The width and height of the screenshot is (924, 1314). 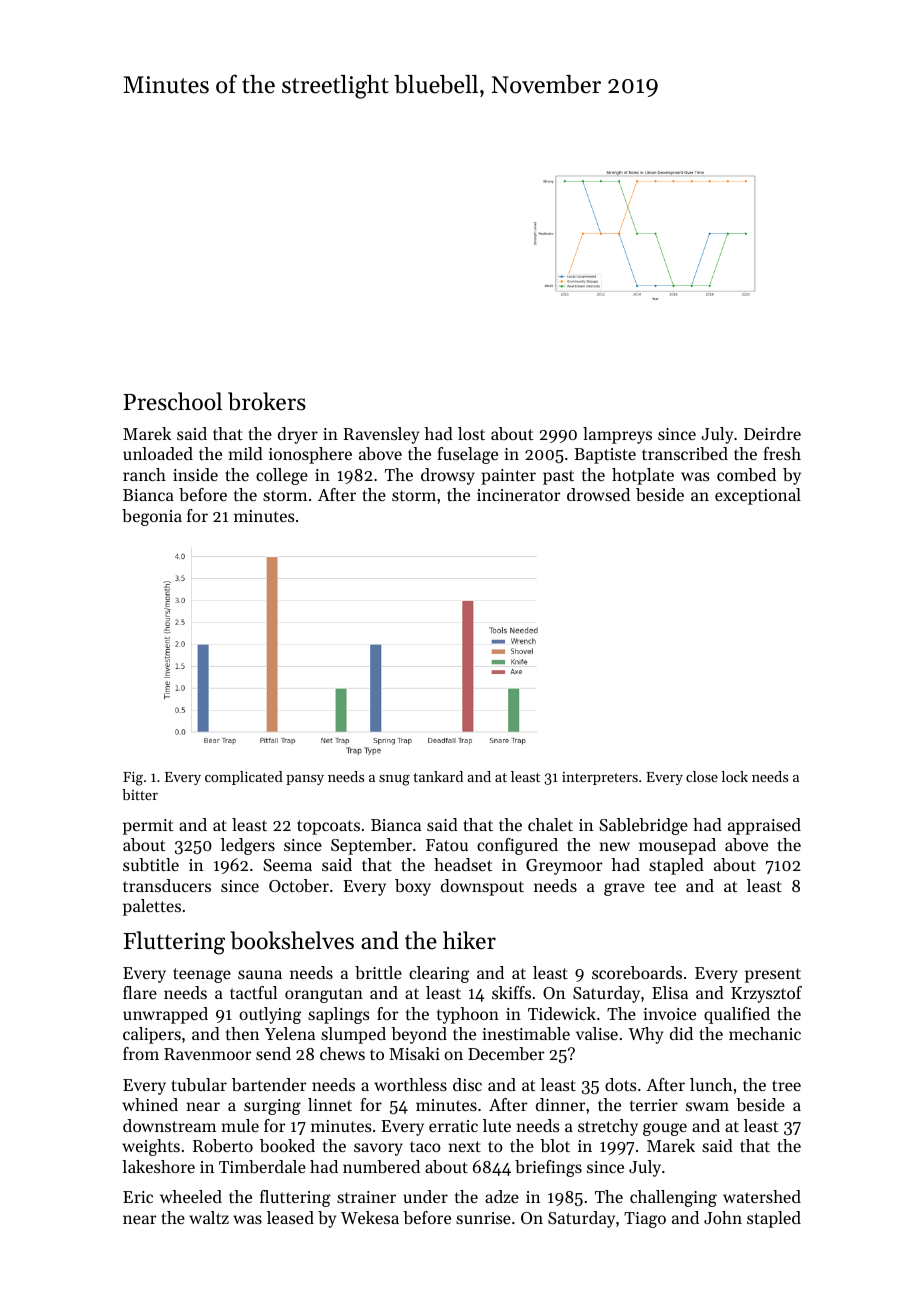 What do you see at coordinates (600, 778) in the screenshot?
I see `interpreters` at bounding box center [600, 778].
